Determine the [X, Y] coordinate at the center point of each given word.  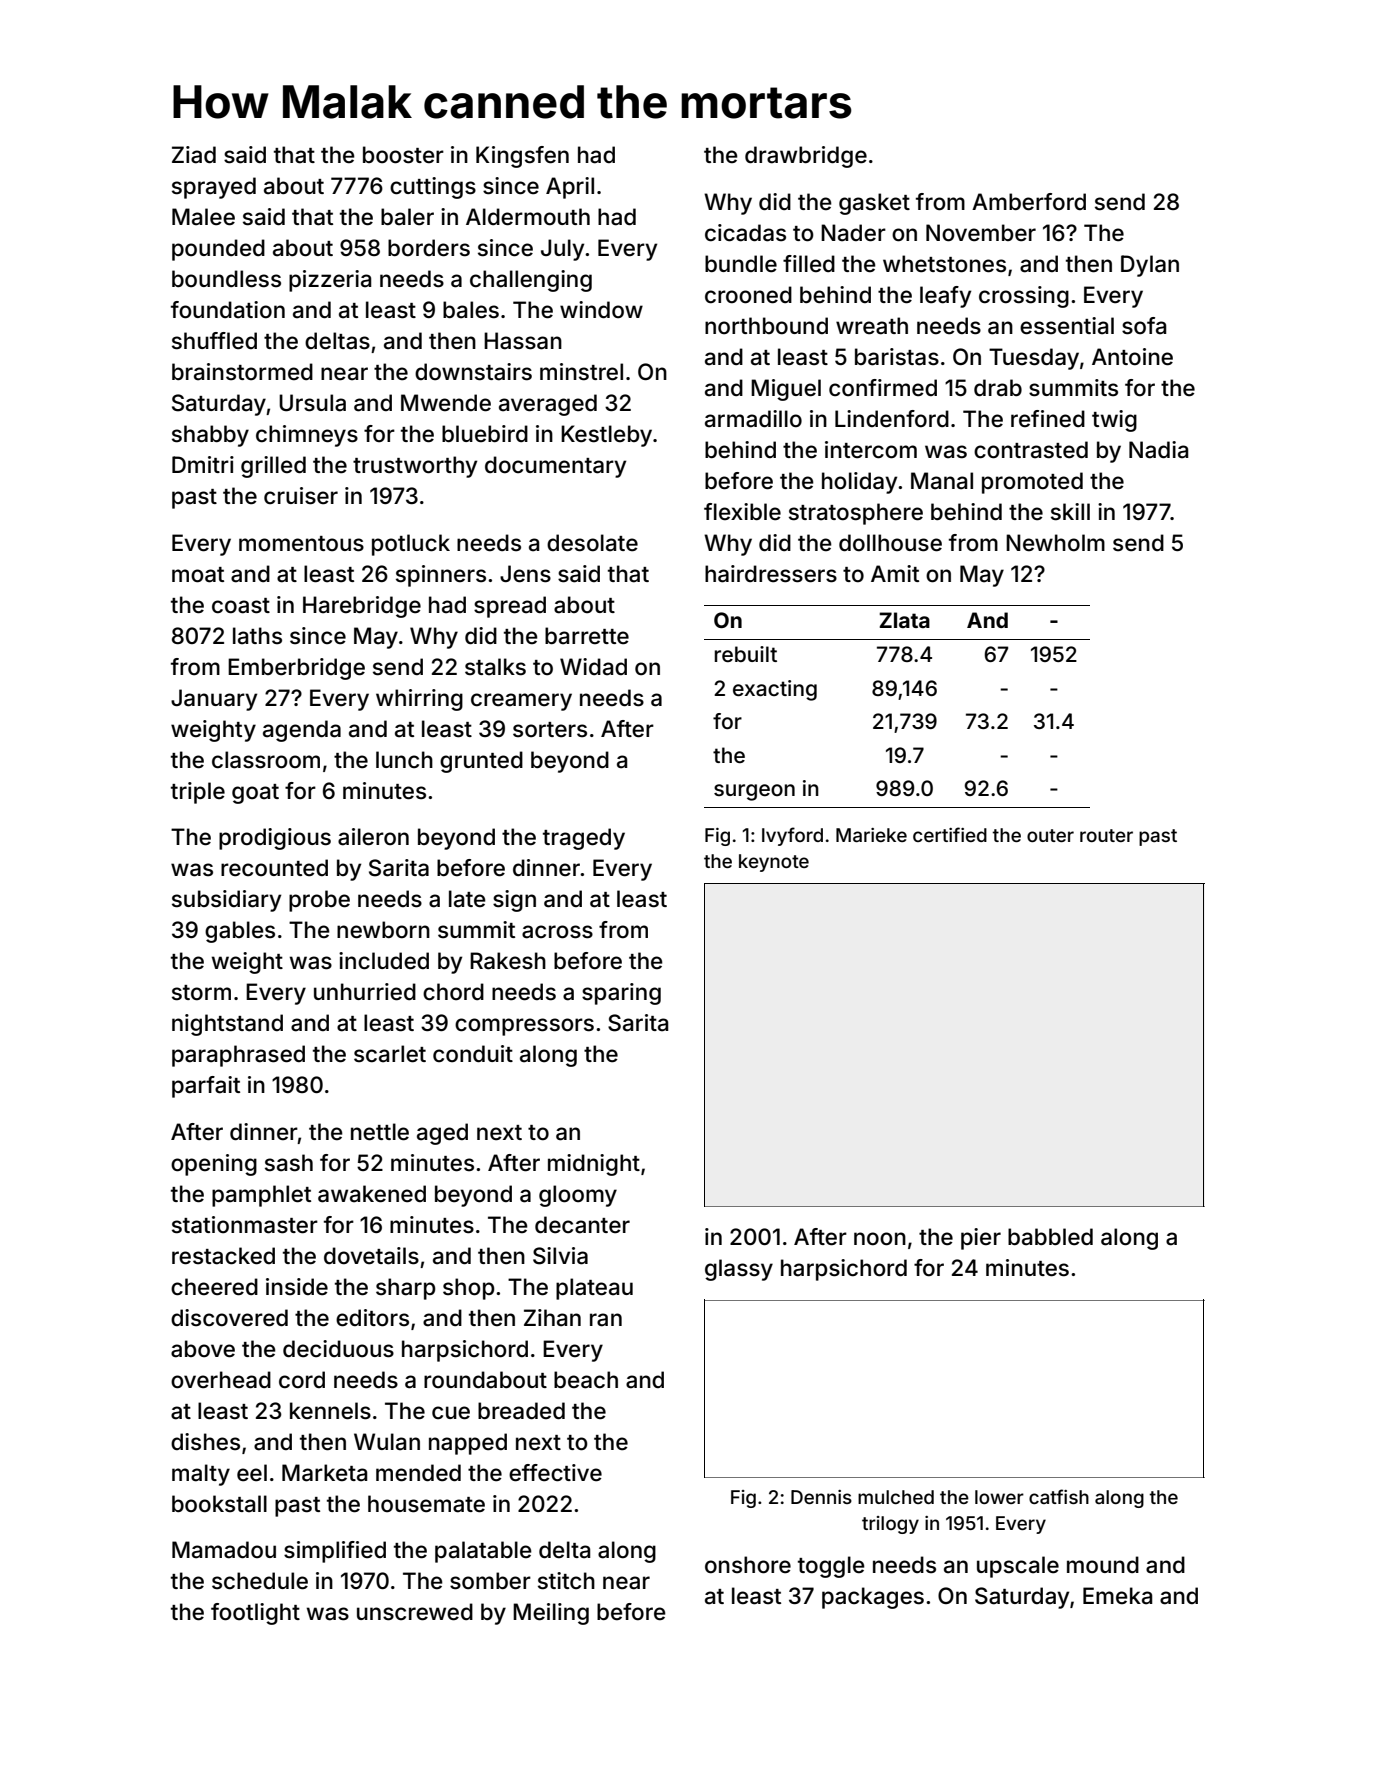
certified [950, 834]
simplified [335, 1552]
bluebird [485, 433]
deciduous [338, 1349]
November [981, 233]
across [557, 932]
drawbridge [806, 157]
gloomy [578, 1196]
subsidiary [226, 901]
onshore [748, 1565]
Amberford [1029, 202]
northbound [766, 326]
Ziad [194, 155]
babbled [1050, 1237]
